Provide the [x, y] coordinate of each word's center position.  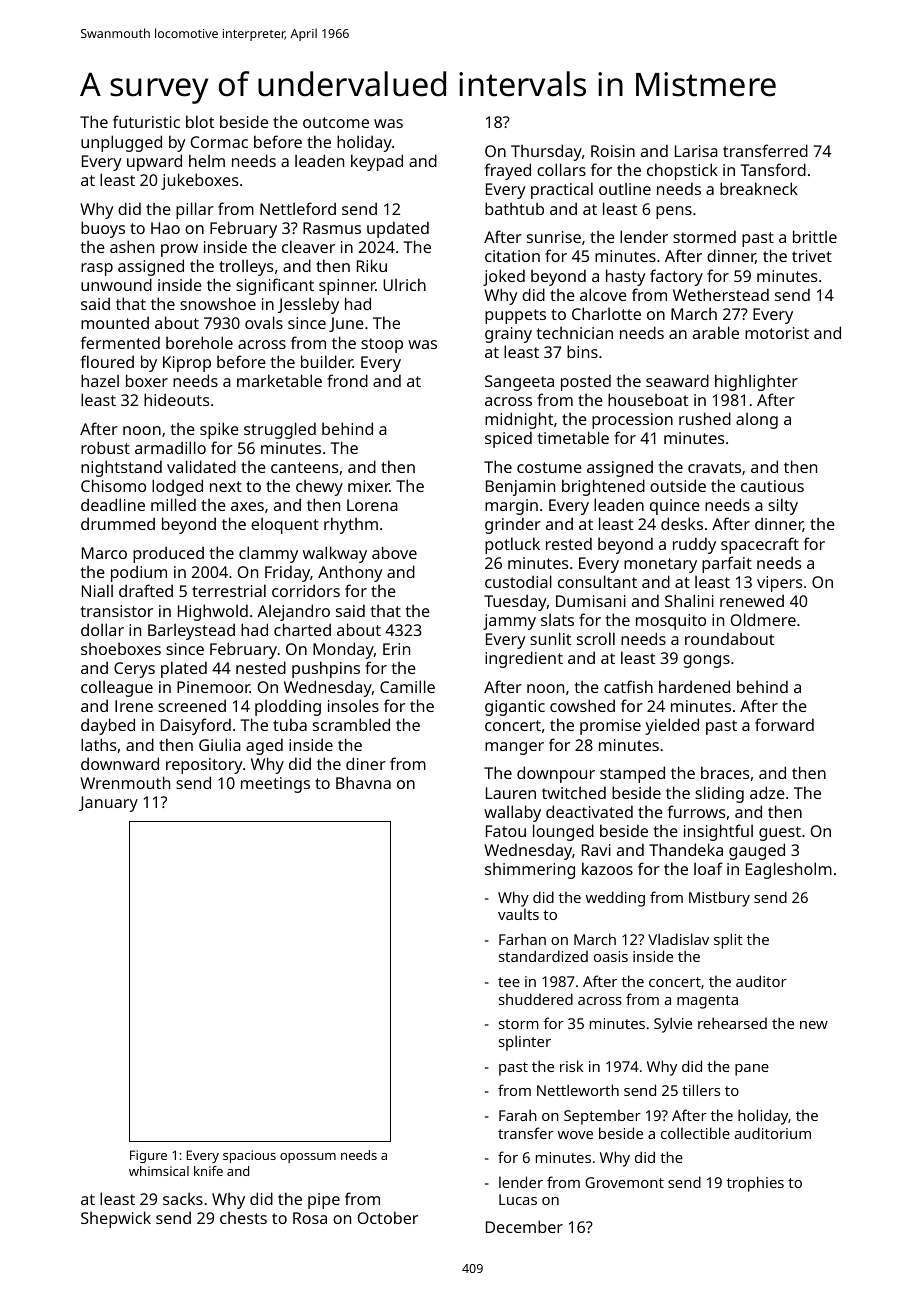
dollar [102, 629]
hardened [694, 686]
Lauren [511, 793]
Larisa [696, 151]
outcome [336, 122]
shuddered [536, 999]
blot [200, 121]
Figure [148, 1156]
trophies [755, 1184]
